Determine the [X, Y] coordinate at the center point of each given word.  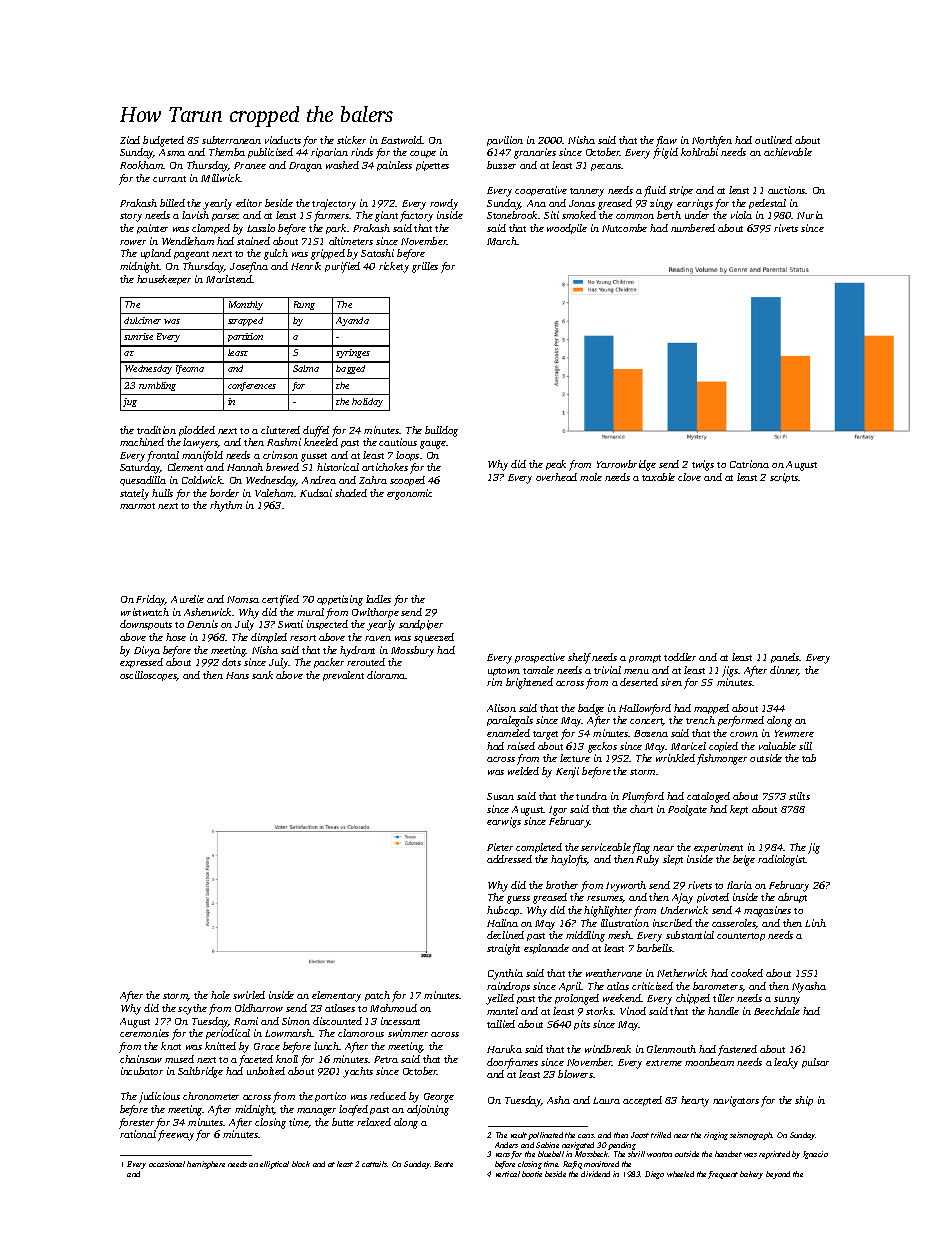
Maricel [688, 746]
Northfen [712, 141]
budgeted [163, 141]
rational [138, 1134]
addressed [509, 859]
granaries [535, 153]
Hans [237, 675]
